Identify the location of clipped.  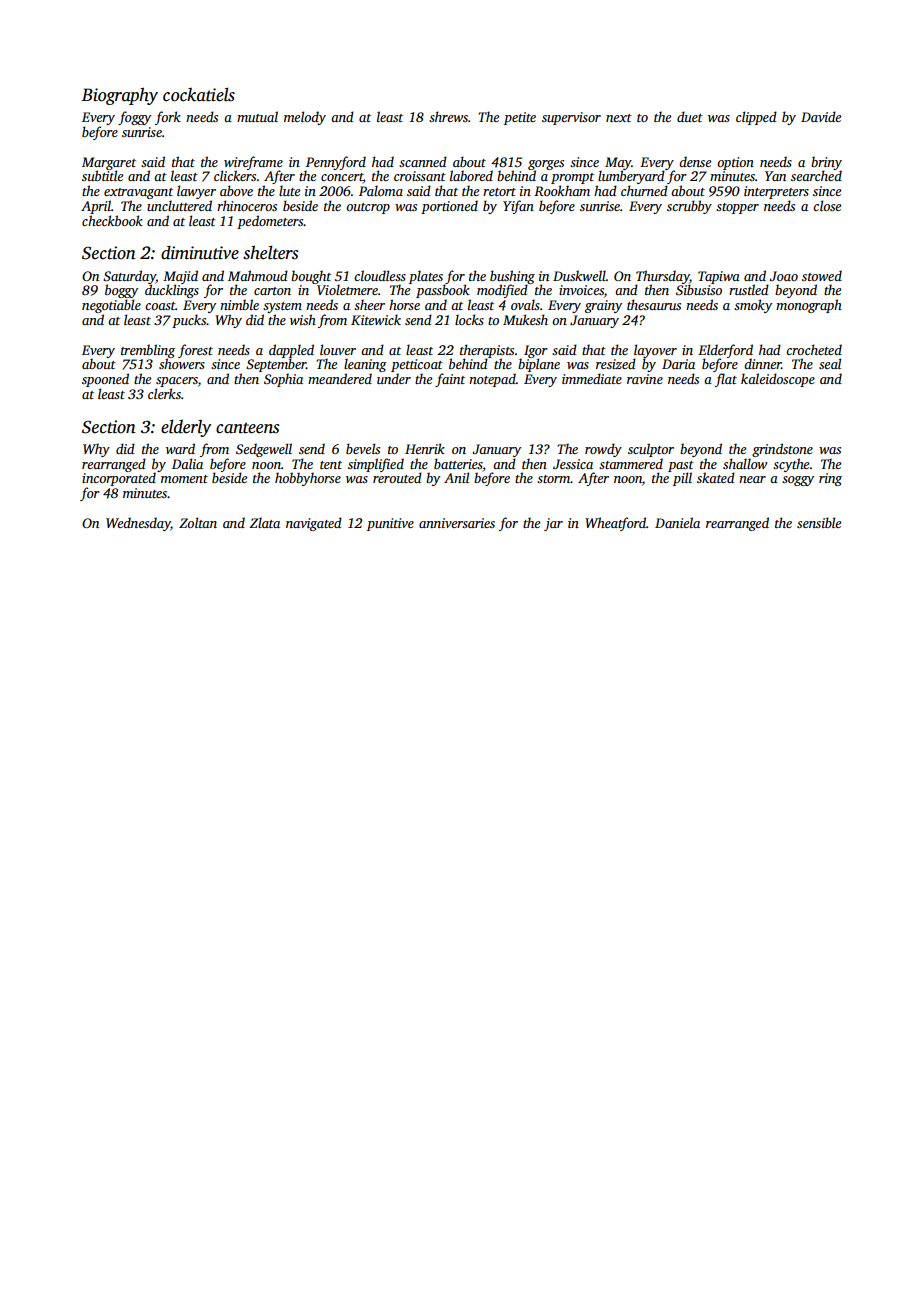
(756, 118).
